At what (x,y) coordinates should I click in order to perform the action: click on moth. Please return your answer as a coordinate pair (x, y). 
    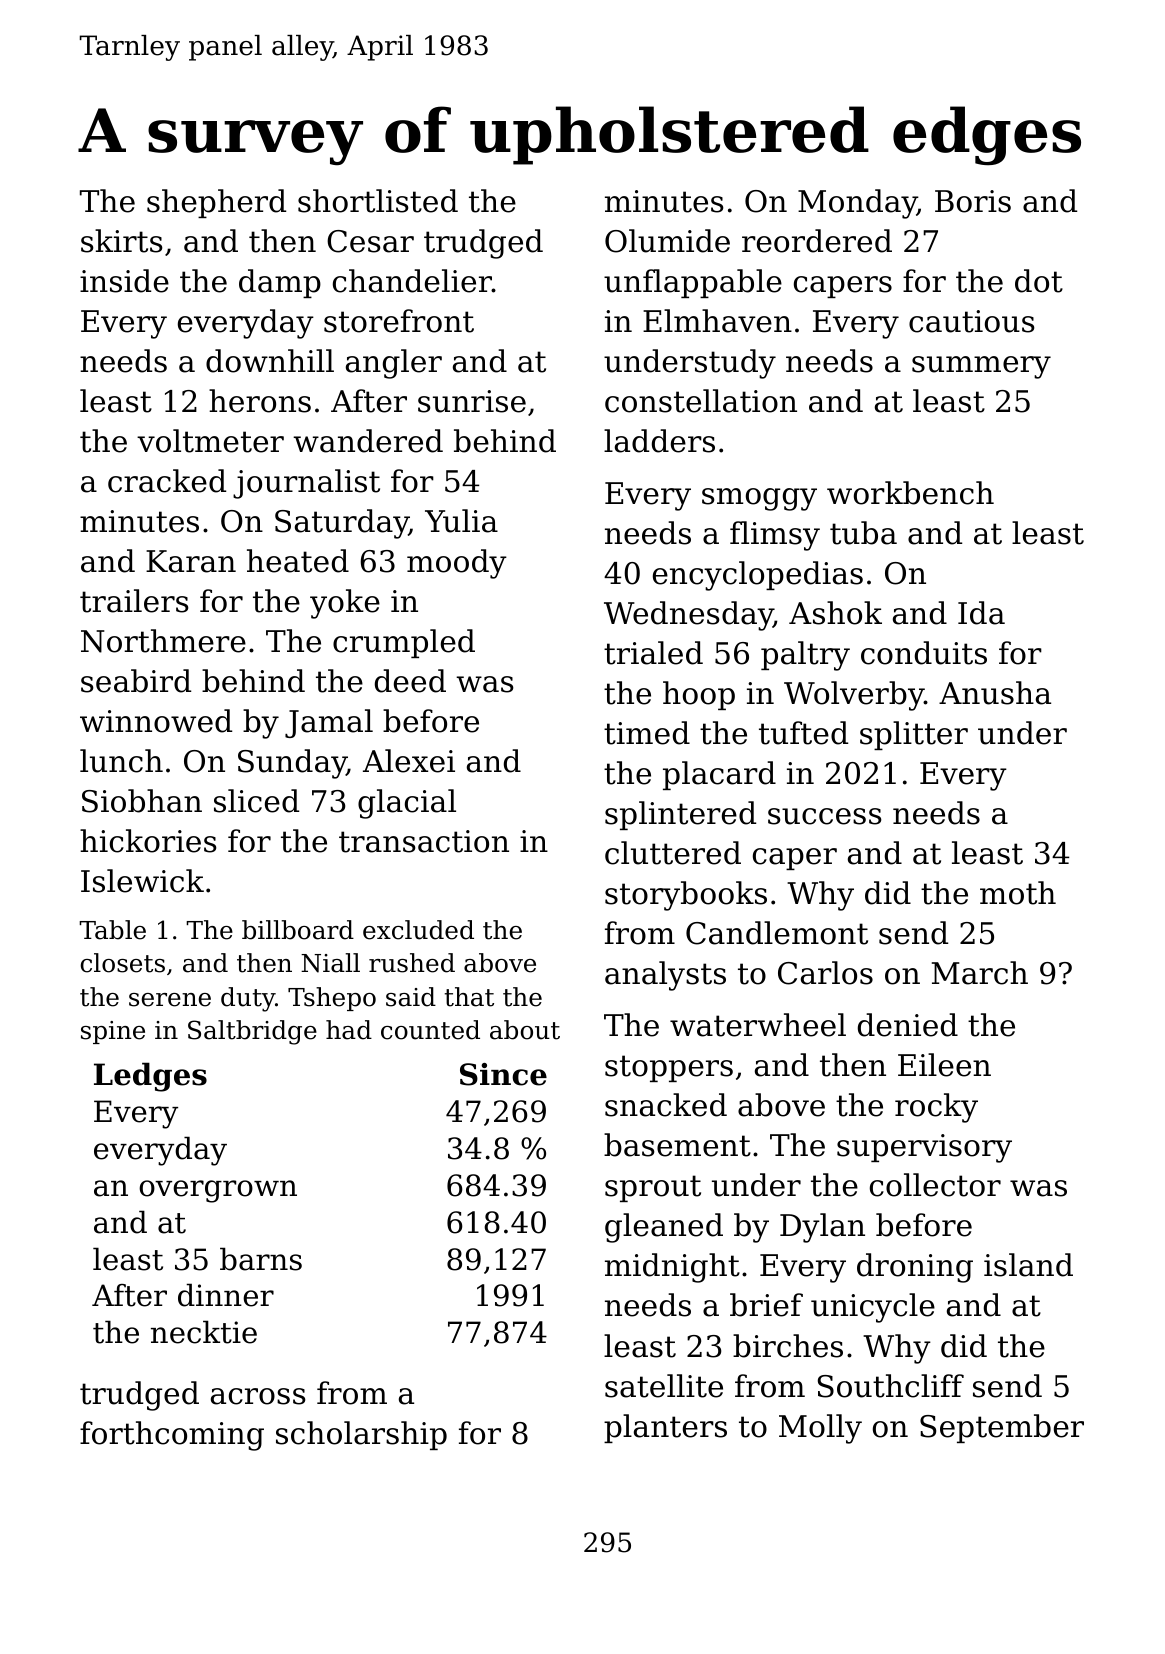
    Looking at the image, I should click on (1018, 893).
